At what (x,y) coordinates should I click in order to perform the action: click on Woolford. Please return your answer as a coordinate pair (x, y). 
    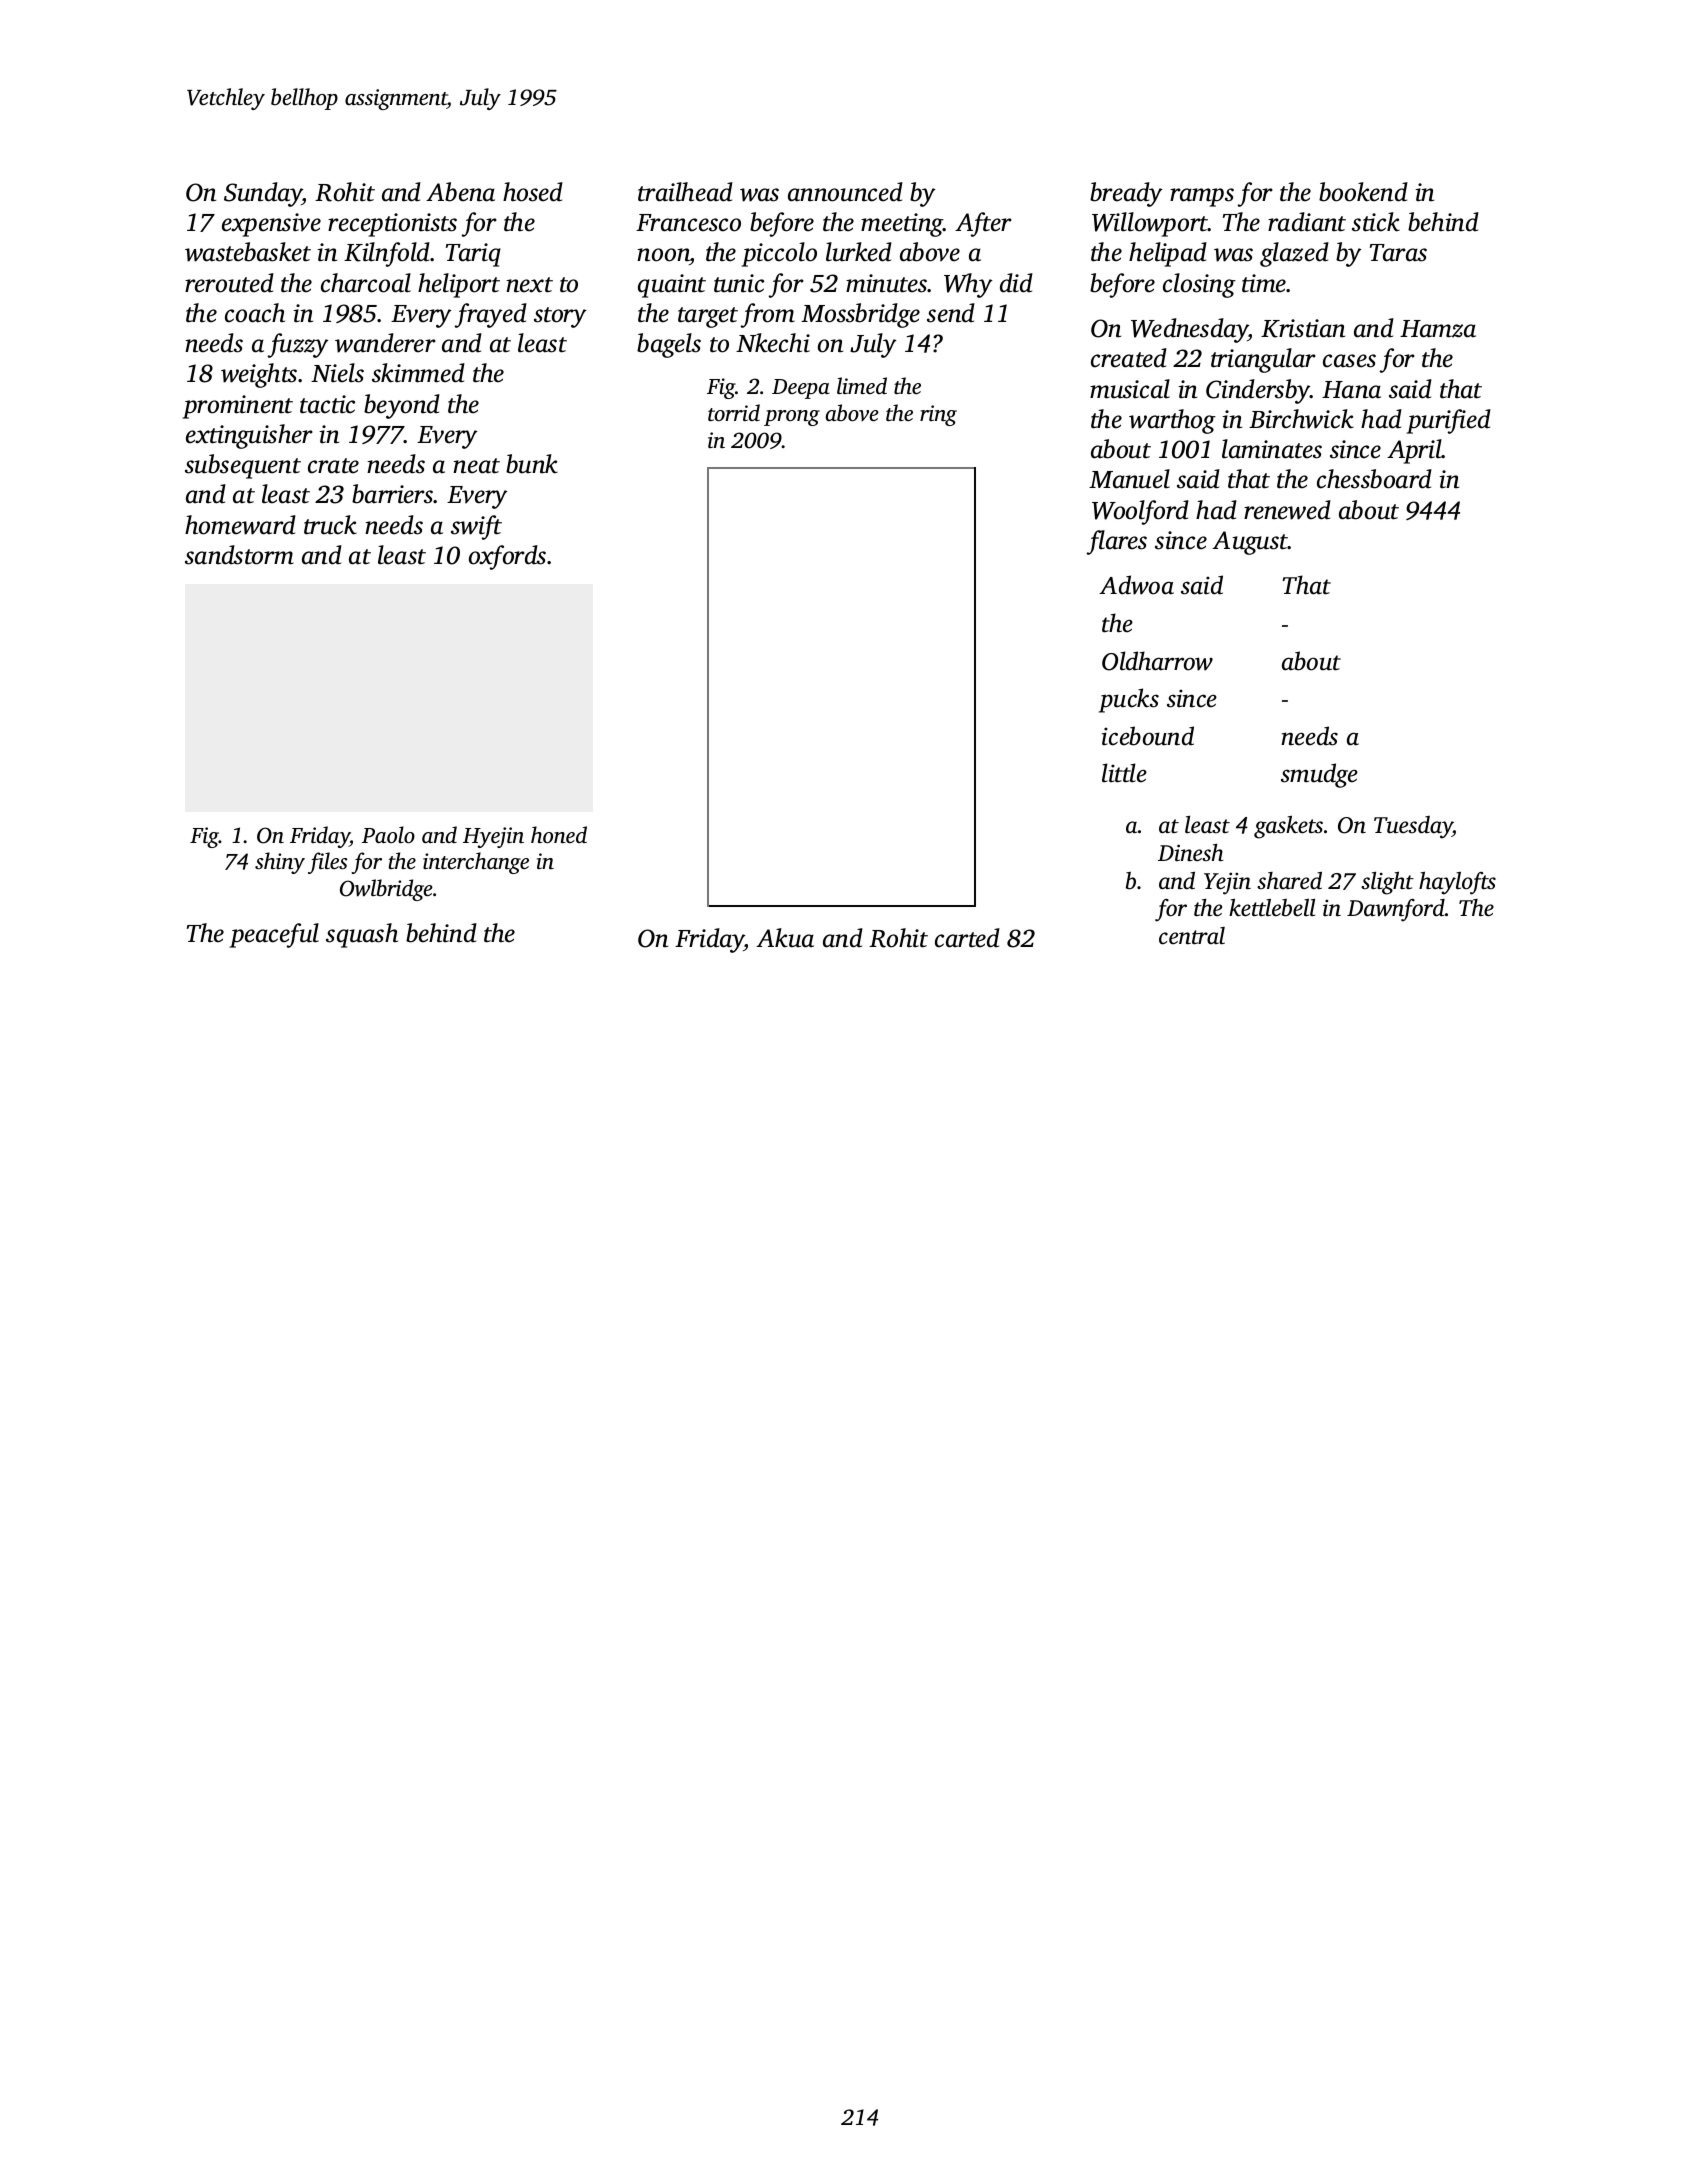
    Looking at the image, I should click on (1140, 512).
